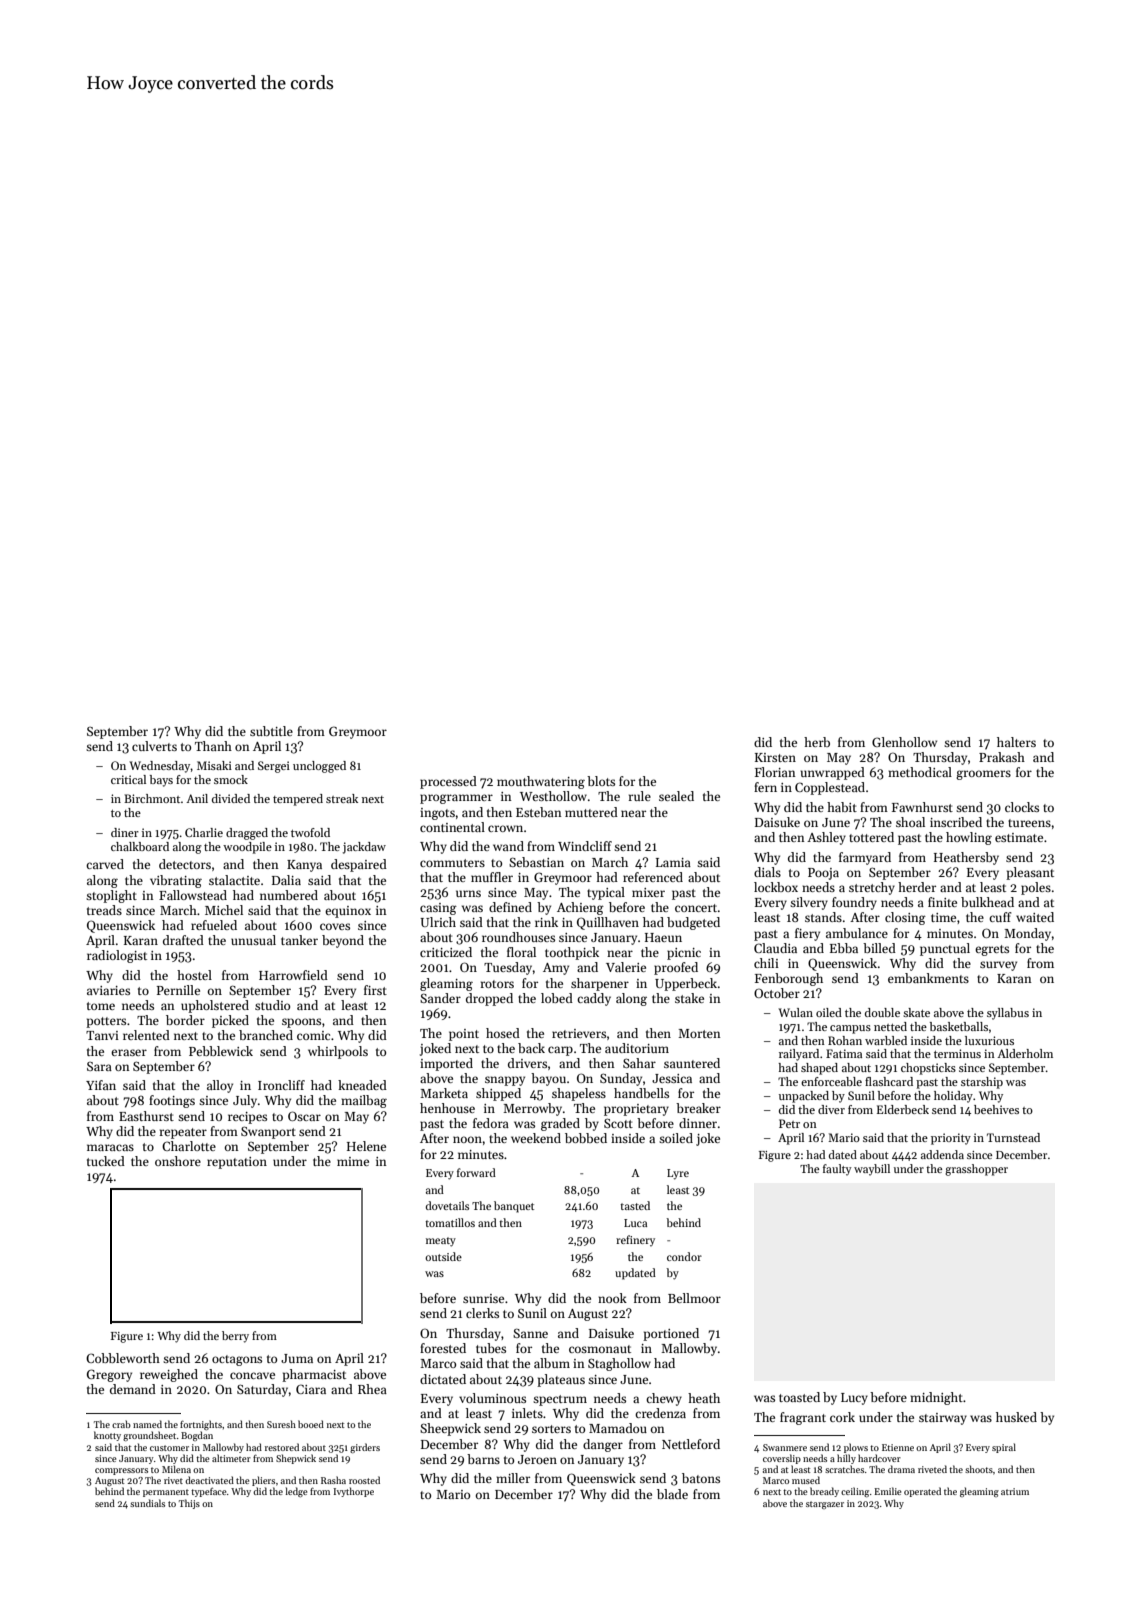 The height and width of the document is (1613, 1141). What do you see at coordinates (185, 864) in the document?
I see `detectors` at bounding box center [185, 864].
